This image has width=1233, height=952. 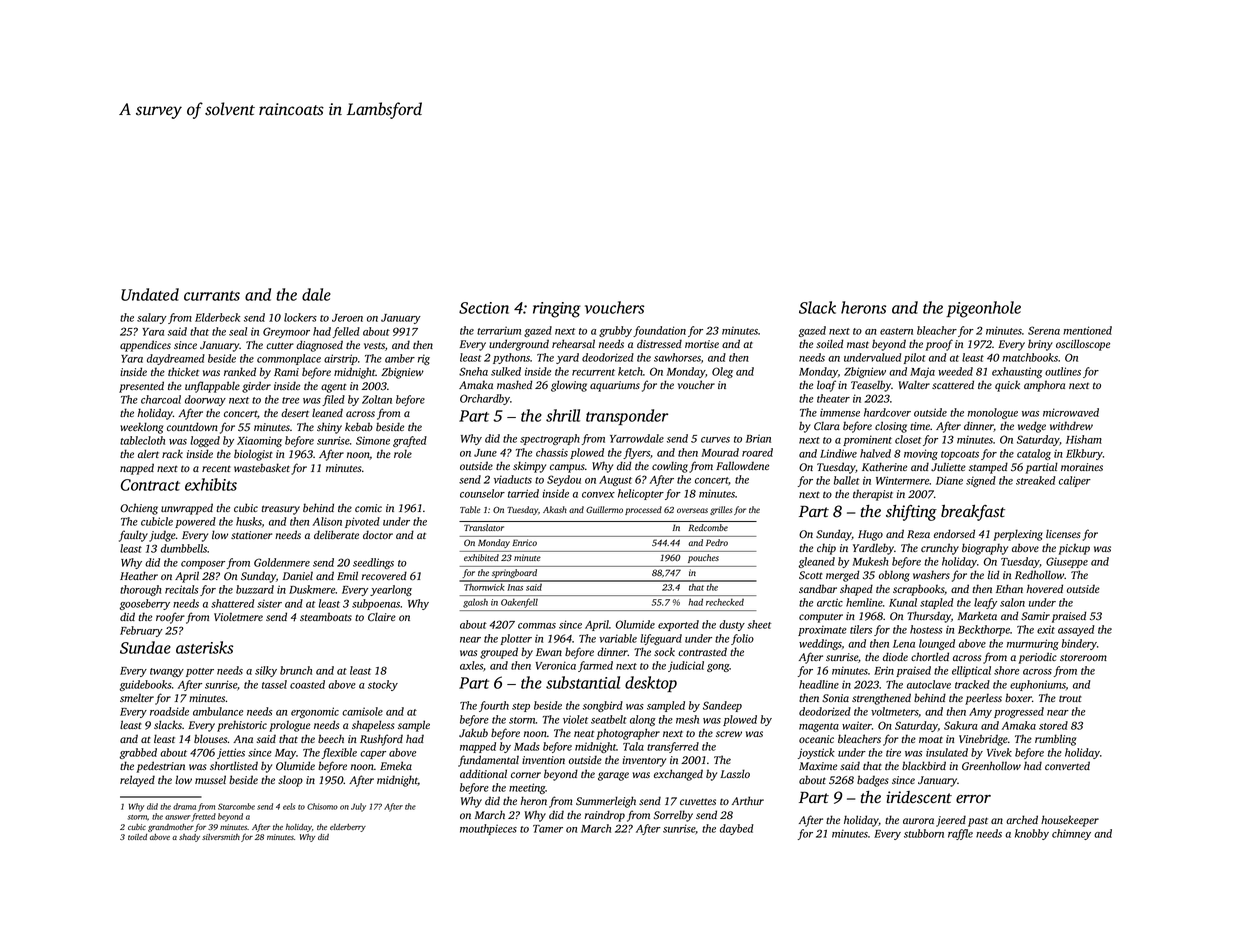 I want to click on pigeonhole, so click(x=983, y=309).
